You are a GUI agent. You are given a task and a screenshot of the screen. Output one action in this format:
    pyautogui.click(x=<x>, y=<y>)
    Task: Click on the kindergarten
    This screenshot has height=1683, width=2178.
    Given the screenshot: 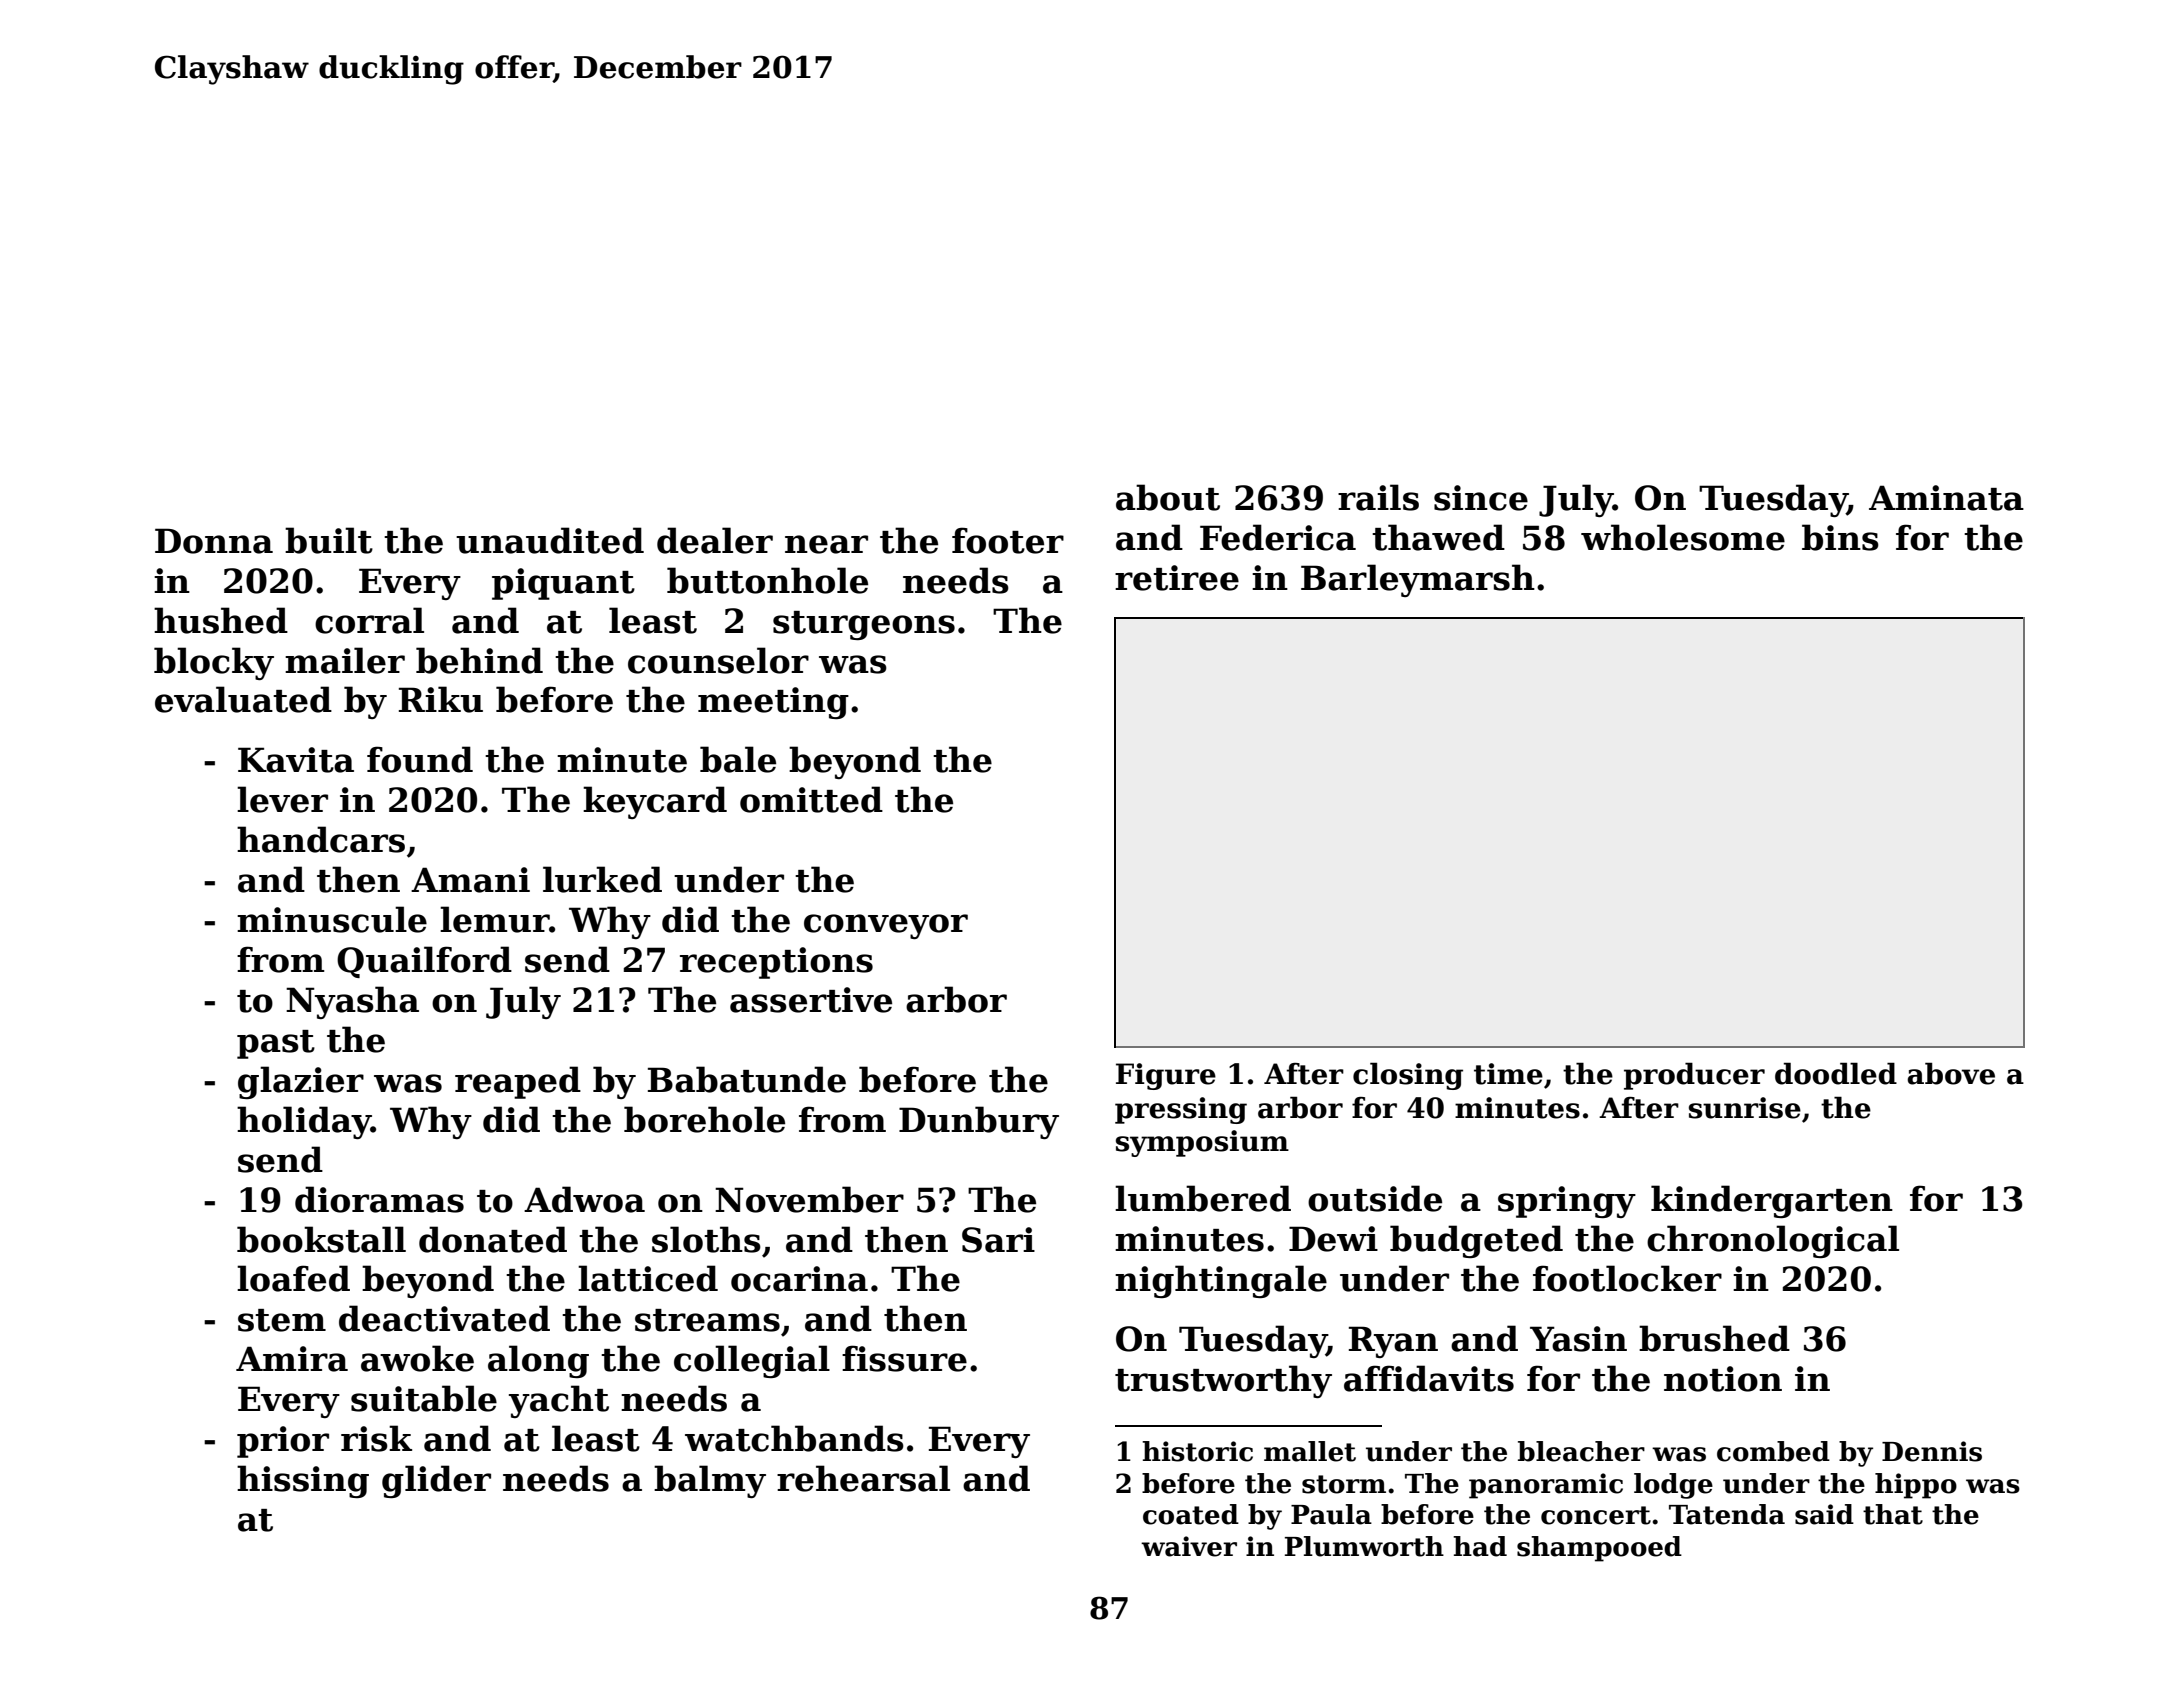 What is the action you would take?
    pyautogui.click(x=1772, y=1201)
